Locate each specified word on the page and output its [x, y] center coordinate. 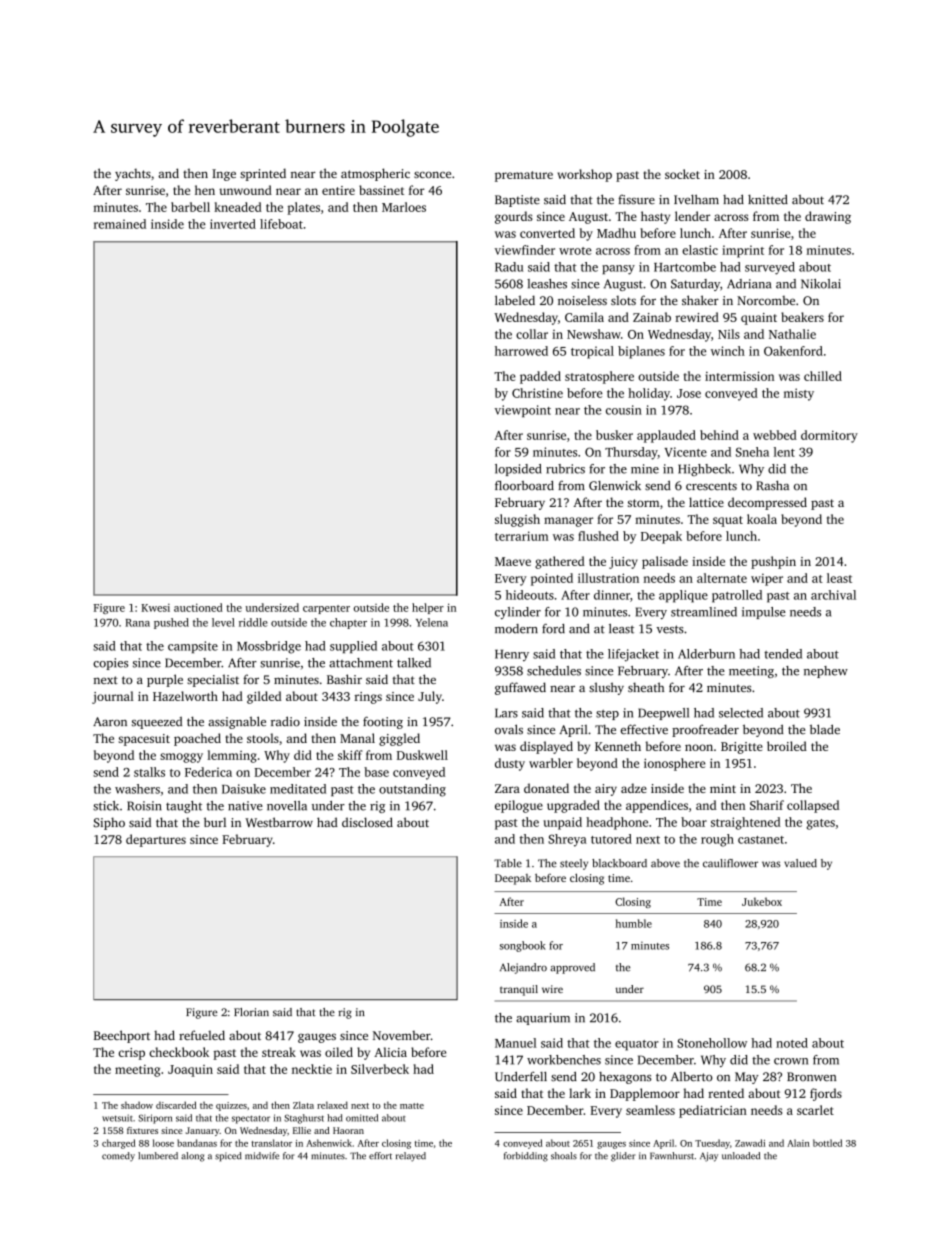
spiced [228, 1157]
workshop [584, 175]
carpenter [326, 609]
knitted [768, 199]
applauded [666, 436]
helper [428, 608]
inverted [233, 224]
